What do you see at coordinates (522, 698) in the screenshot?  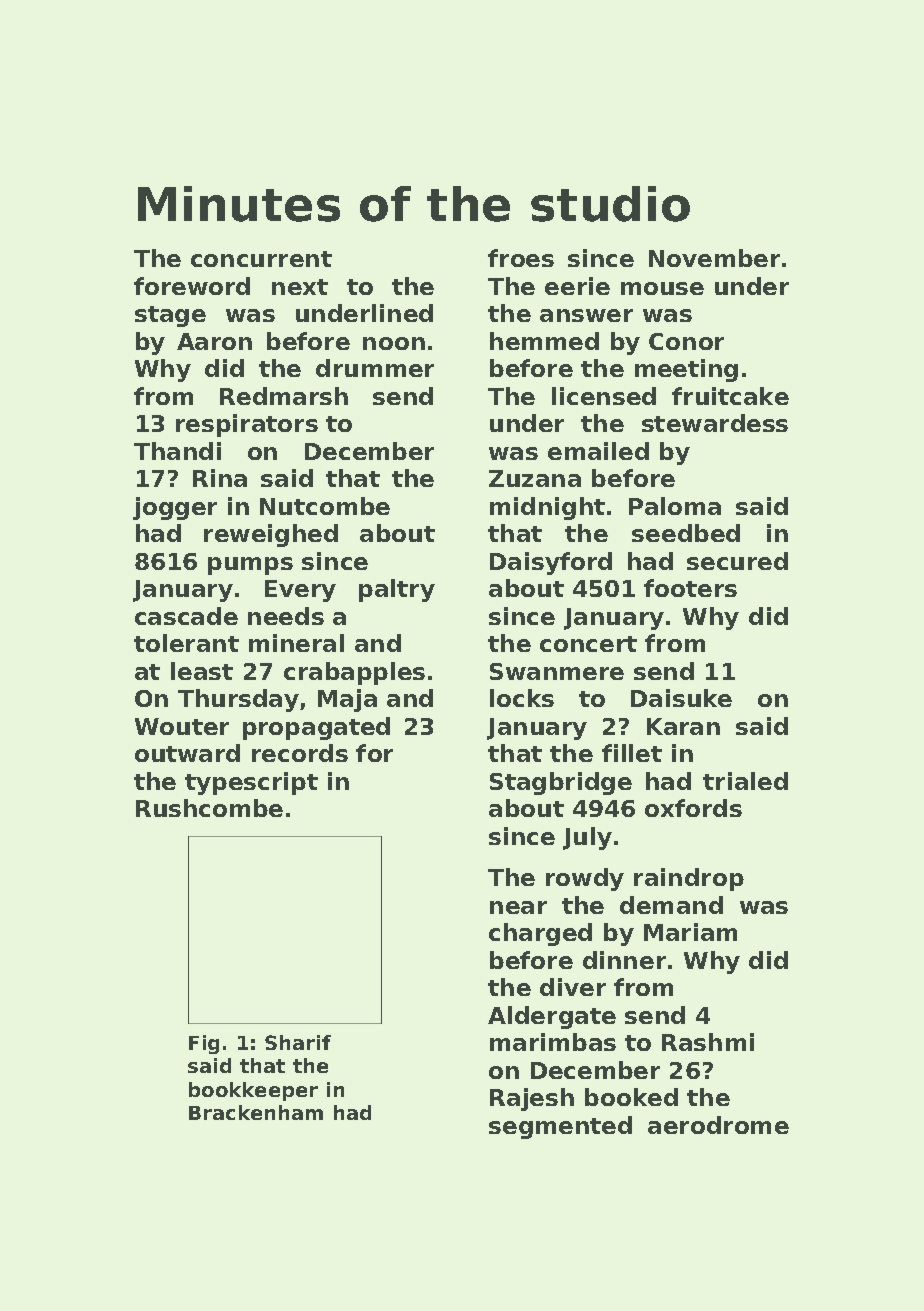 I see `locks` at bounding box center [522, 698].
